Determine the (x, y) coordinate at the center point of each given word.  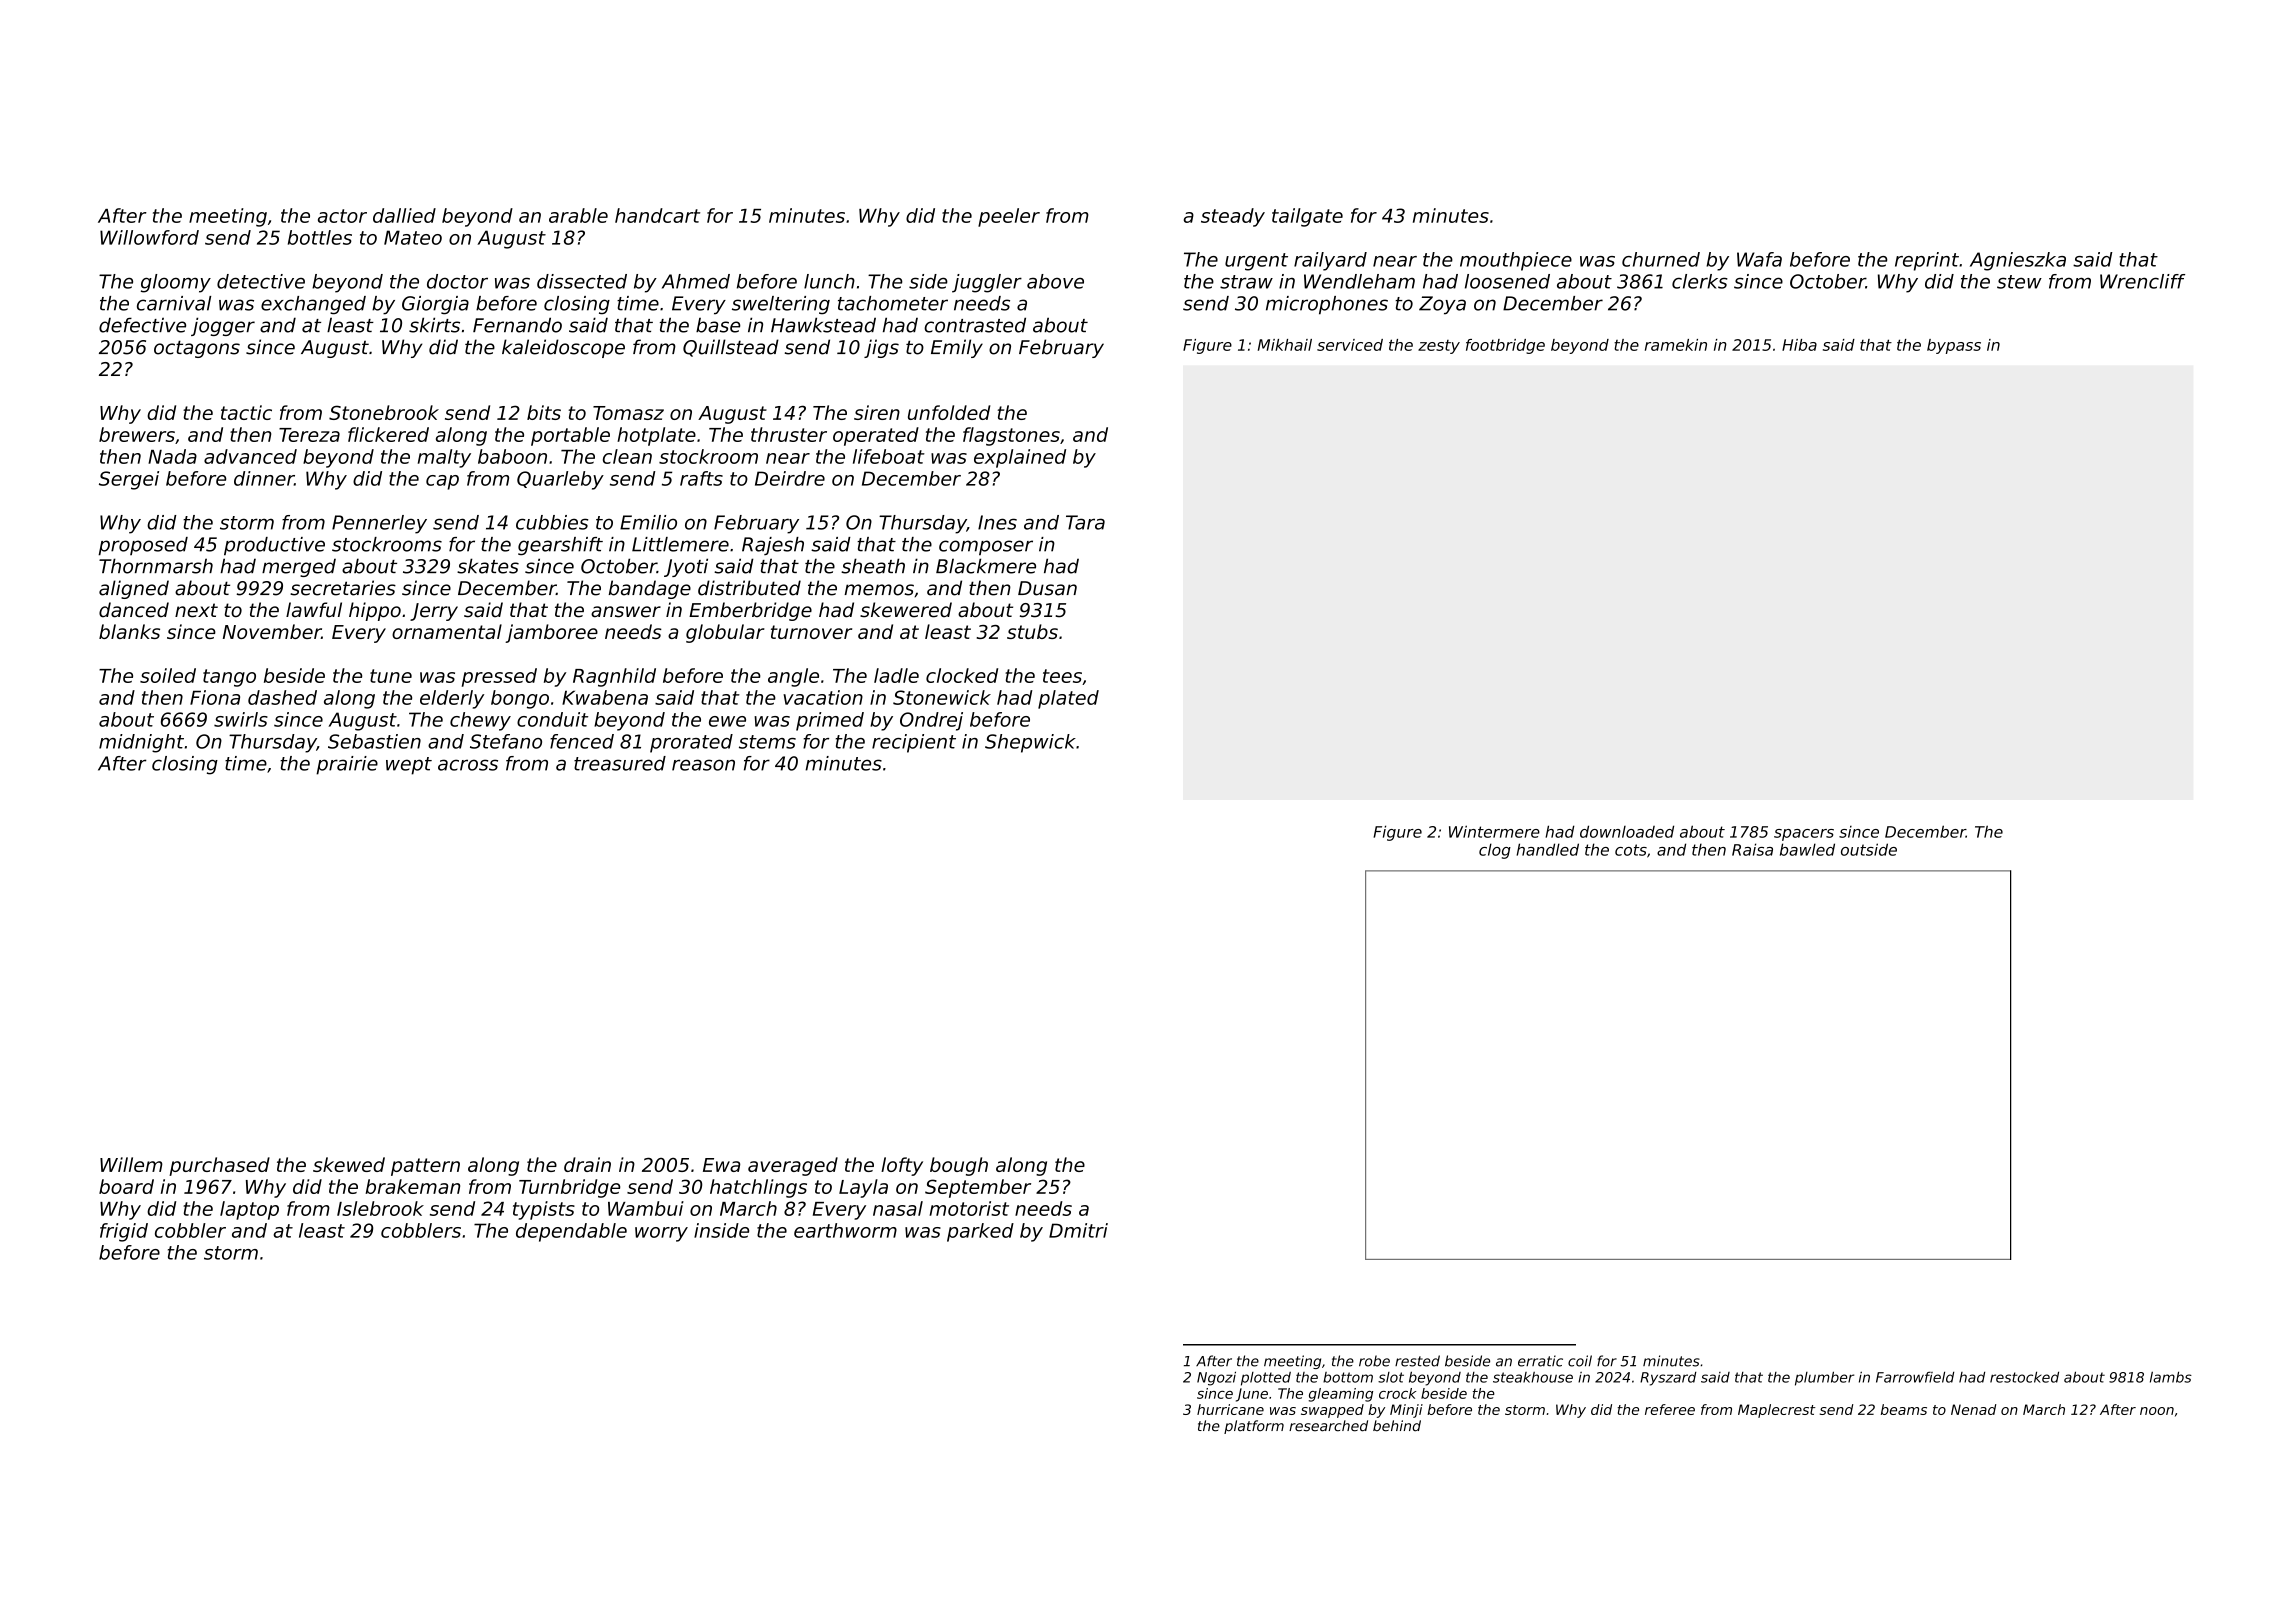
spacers (1804, 835)
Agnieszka (2018, 261)
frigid (124, 1232)
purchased (219, 1166)
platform (1254, 1427)
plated (1068, 699)
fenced (582, 741)
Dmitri (1078, 1230)
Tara (1085, 522)
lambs (2171, 1377)
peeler (1009, 217)
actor (342, 216)
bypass (1954, 346)
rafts (701, 478)
